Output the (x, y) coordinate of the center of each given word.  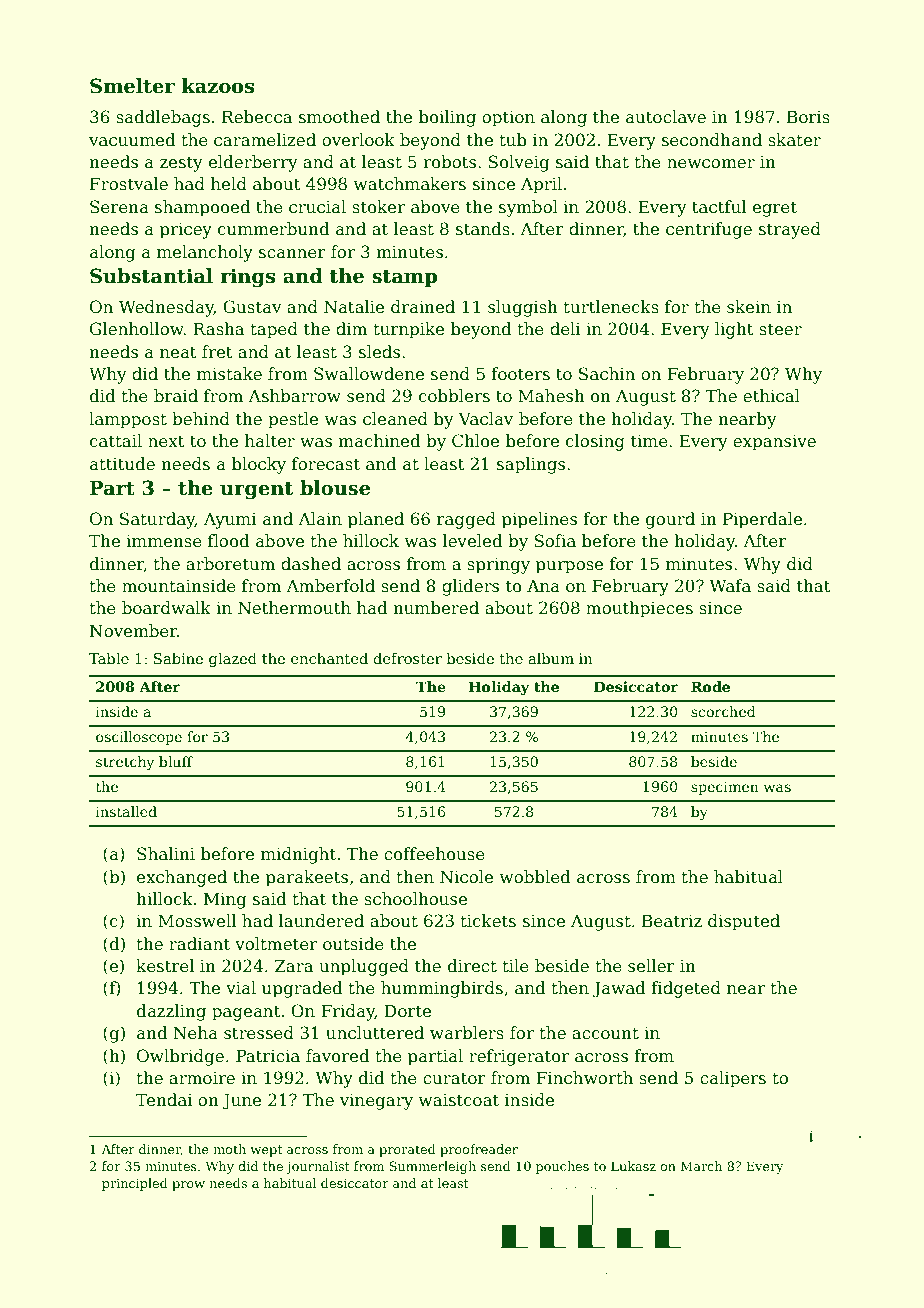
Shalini (166, 854)
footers (520, 374)
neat (178, 353)
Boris (808, 117)
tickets (488, 921)
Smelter (132, 86)
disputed (744, 922)
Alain (320, 518)
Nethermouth (294, 608)
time (649, 441)
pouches (562, 1167)
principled (135, 1184)
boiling (447, 118)
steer (780, 330)
